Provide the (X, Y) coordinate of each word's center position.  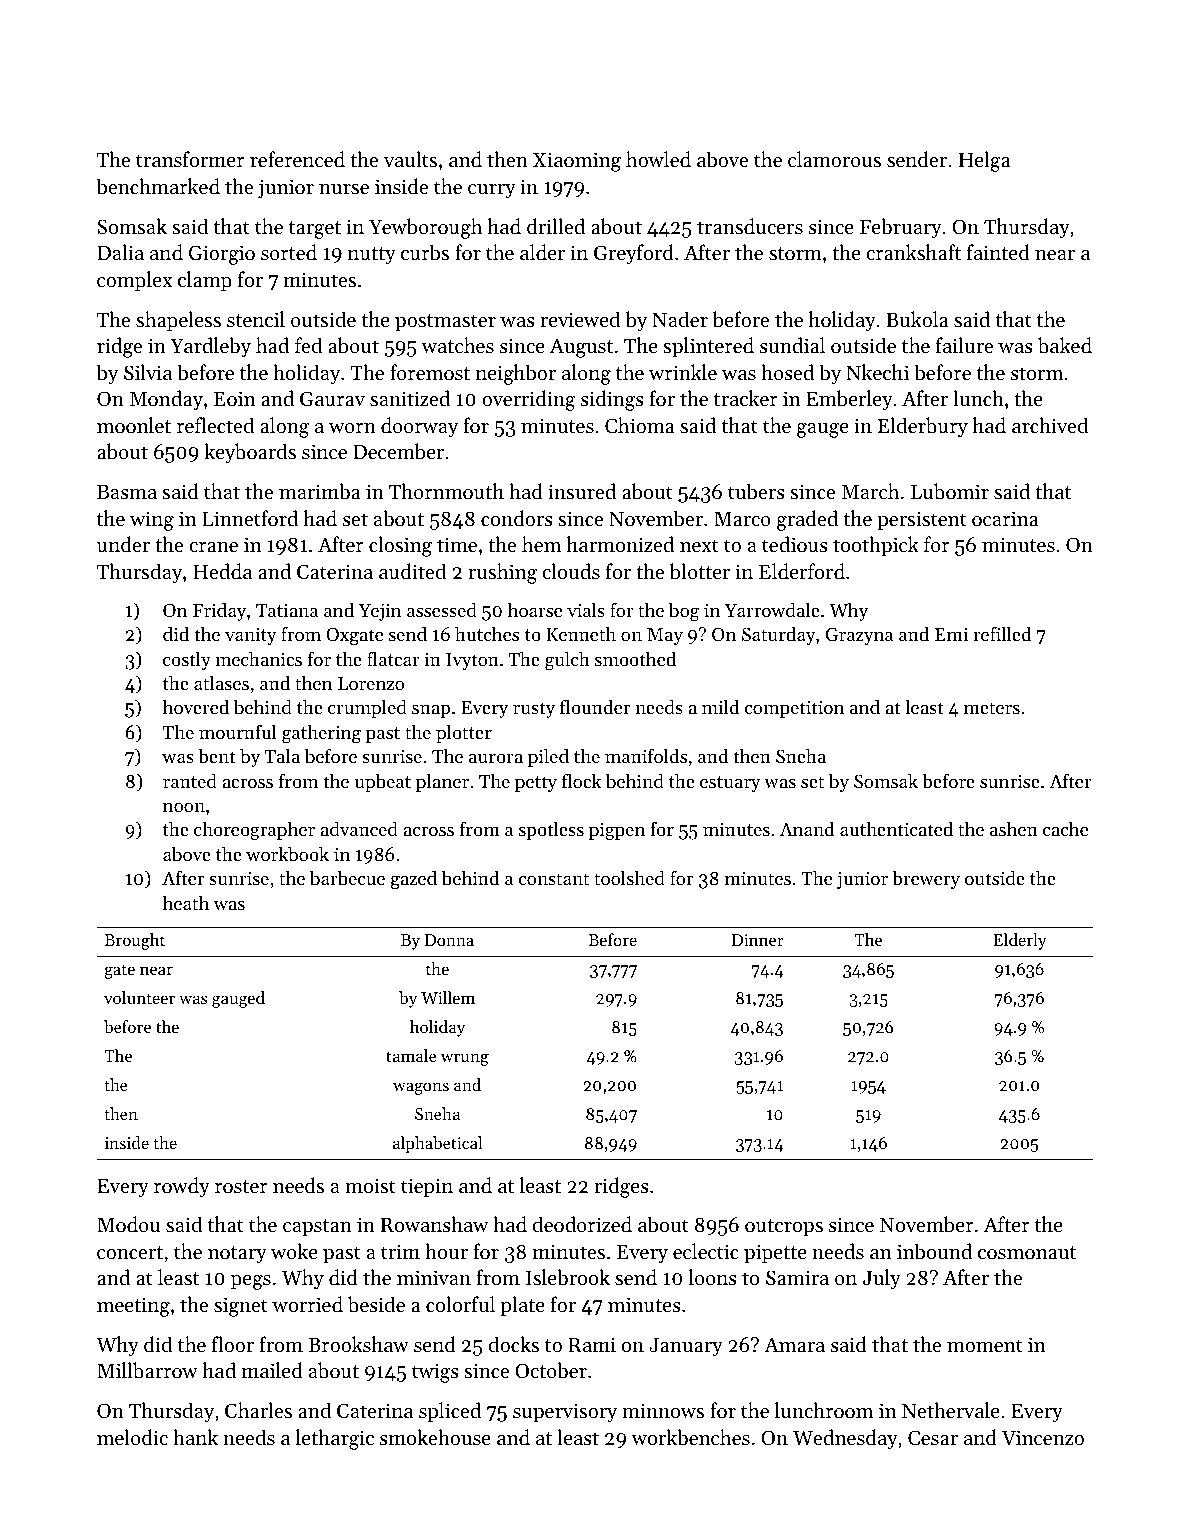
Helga (985, 161)
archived (1050, 425)
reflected (215, 425)
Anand (807, 828)
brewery (926, 879)
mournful (238, 731)
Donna (449, 940)
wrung (465, 1059)
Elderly (1020, 941)
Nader (680, 319)
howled (658, 159)
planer (442, 782)
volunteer (139, 997)
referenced (297, 159)
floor (233, 1344)
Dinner (758, 940)
